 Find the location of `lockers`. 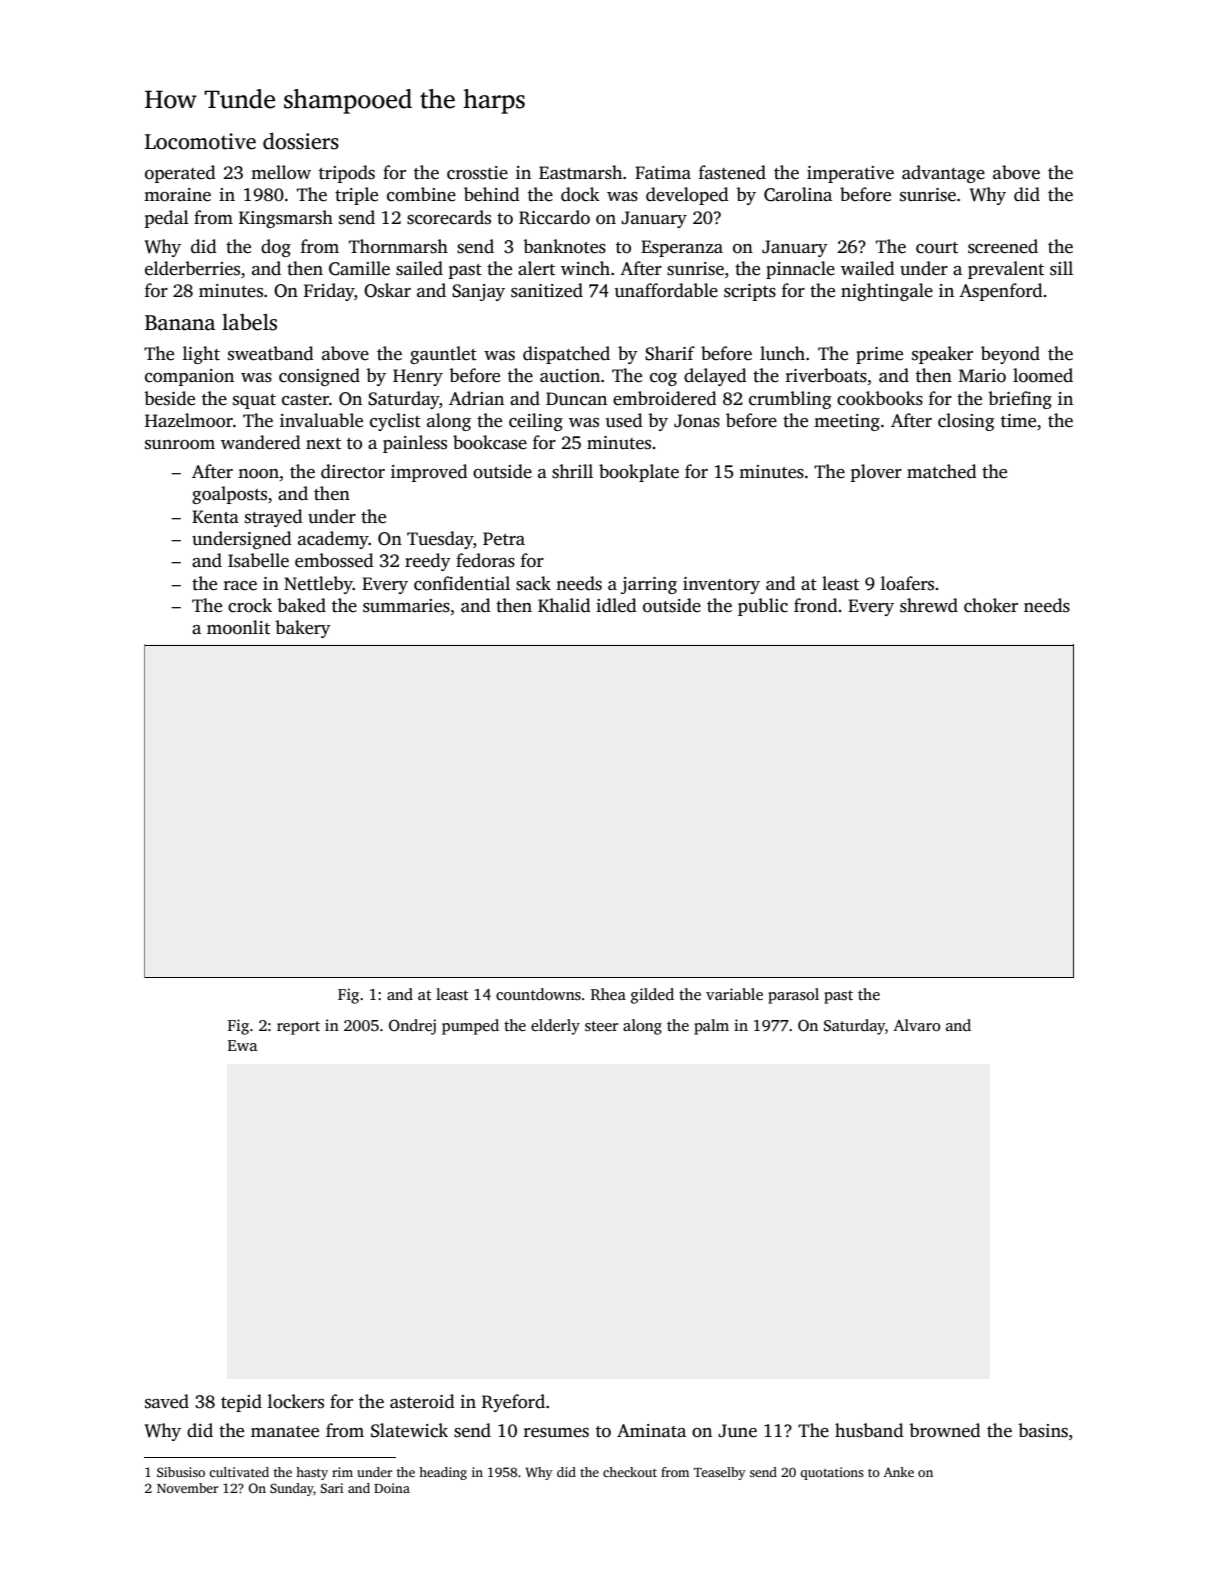

lockers is located at coordinates (296, 1401).
